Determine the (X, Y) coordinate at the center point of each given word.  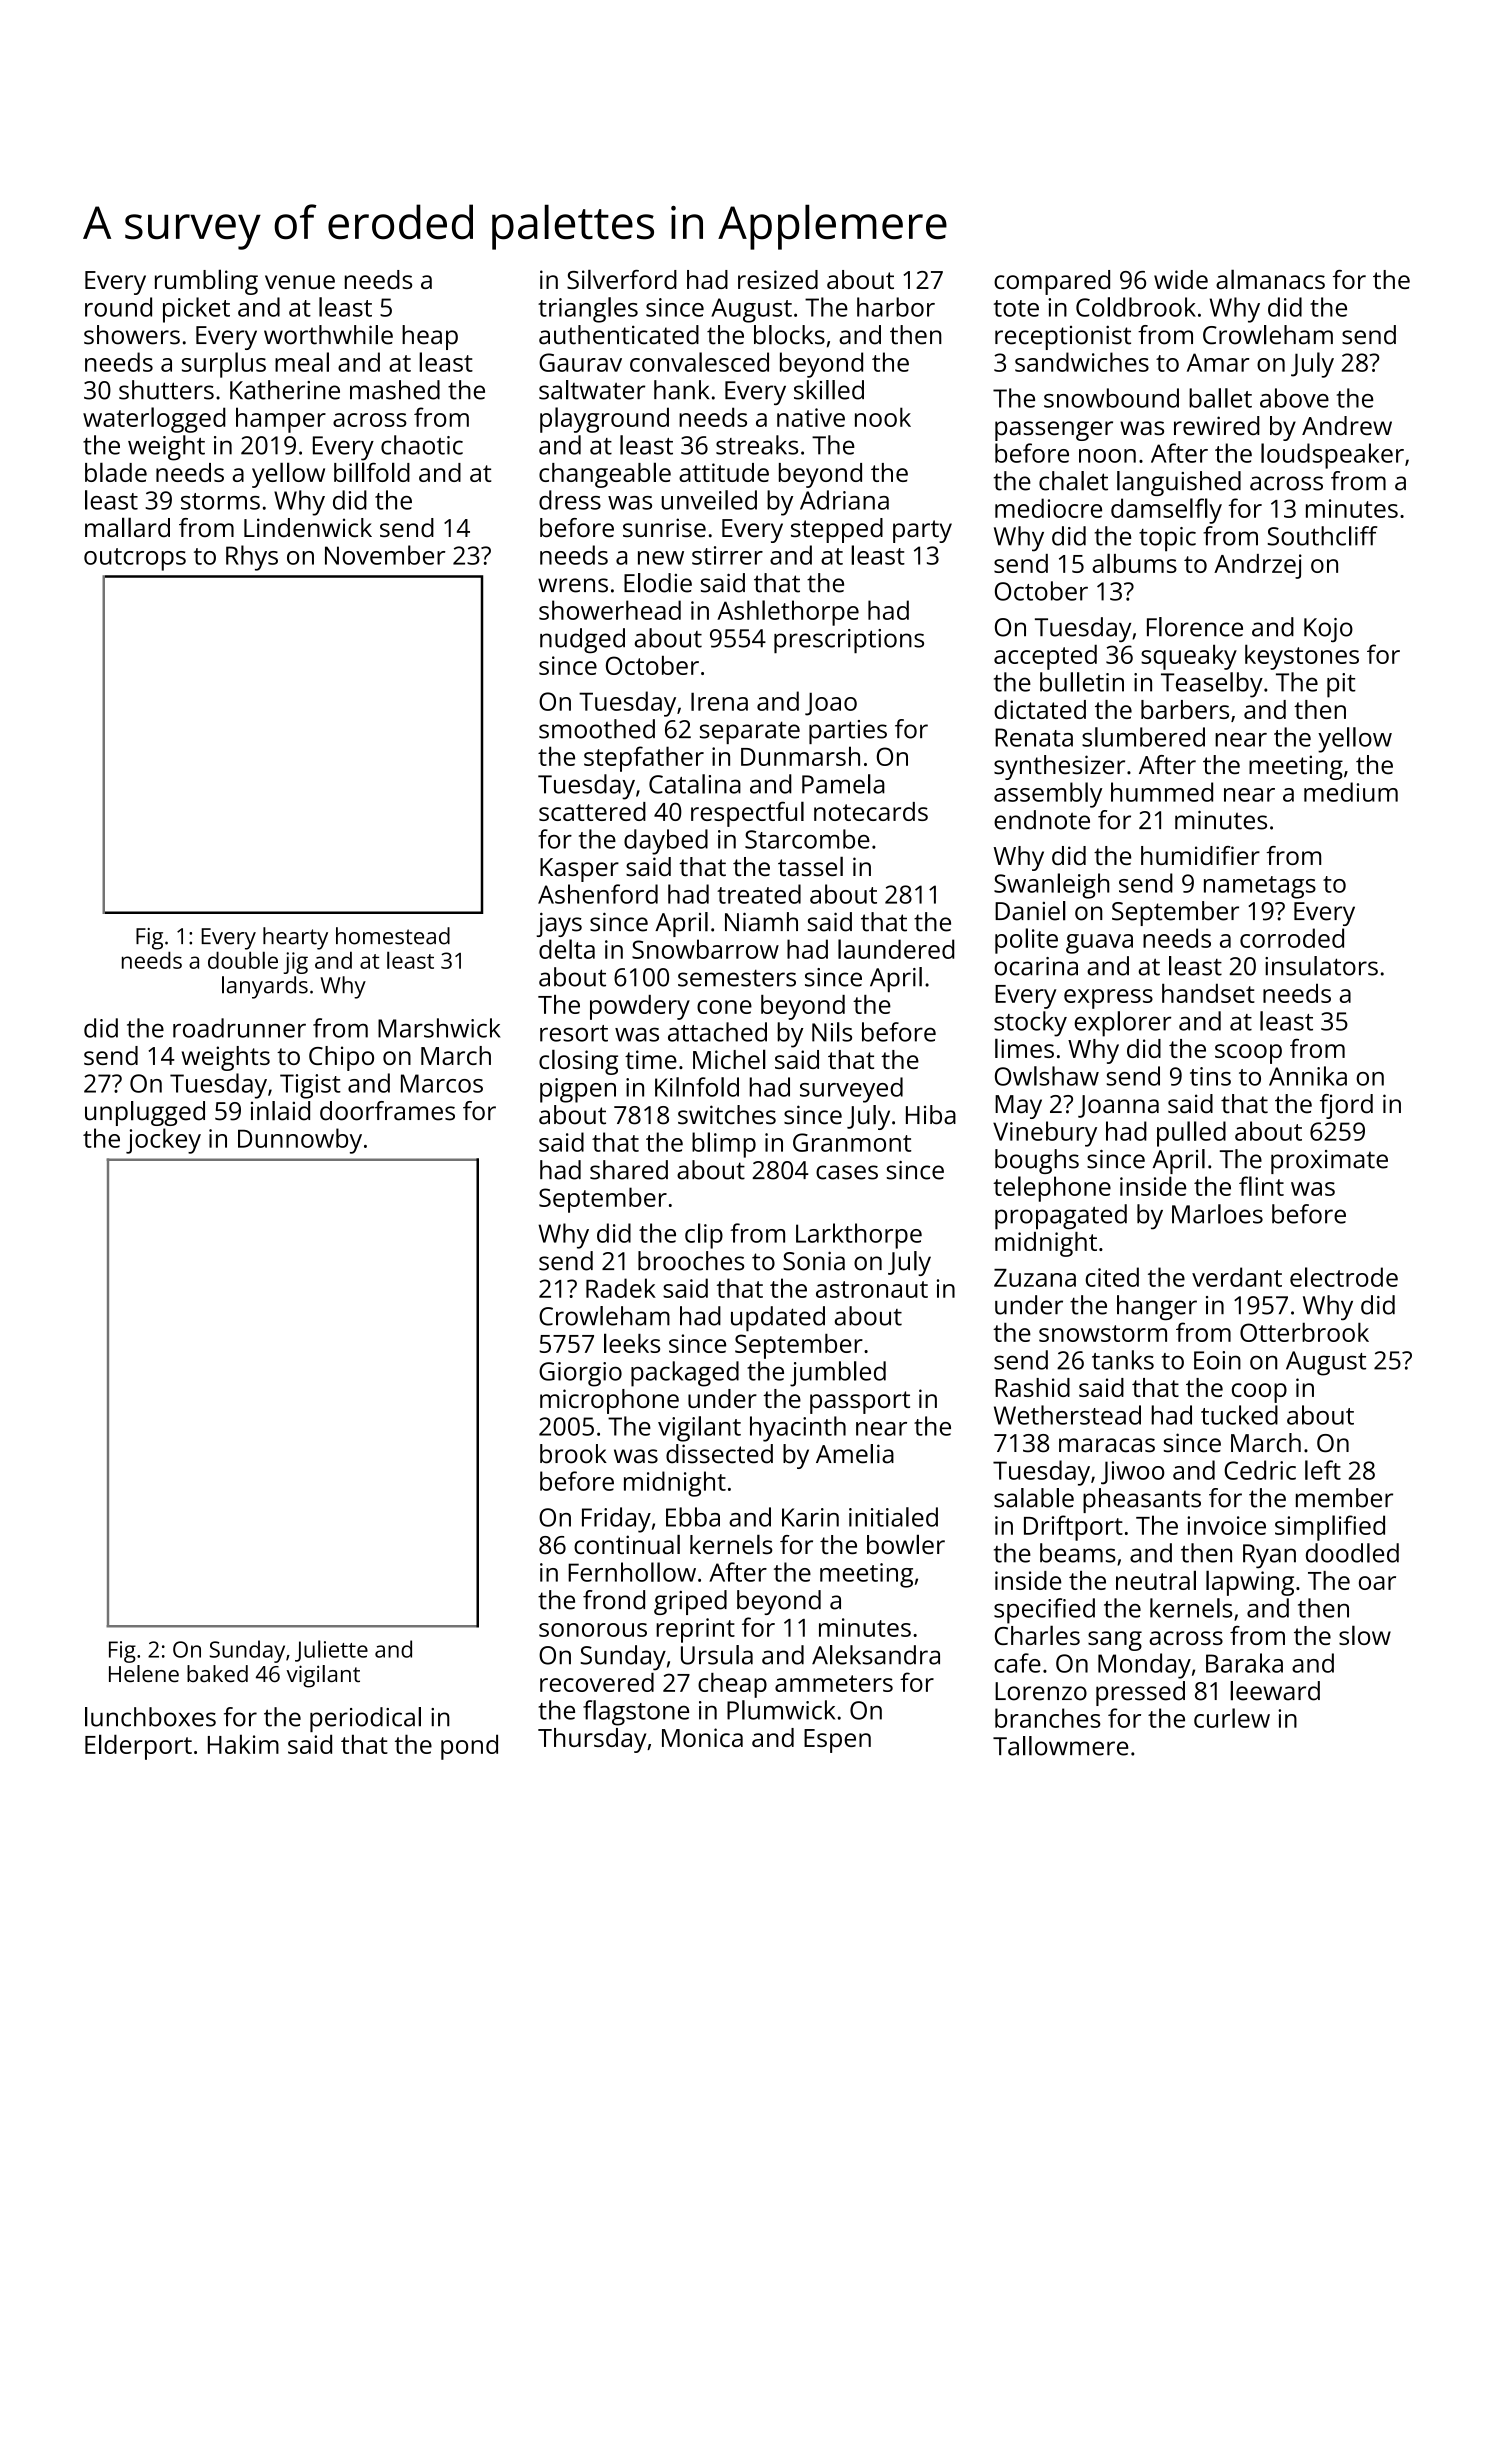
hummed (1162, 792)
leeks (632, 1343)
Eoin (1217, 1360)
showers (132, 335)
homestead (393, 936)
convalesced (699, 362)
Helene (144, 1673)
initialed (893, 1517)
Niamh (761, 922)
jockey (163, 1141)
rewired (1217, 426)
